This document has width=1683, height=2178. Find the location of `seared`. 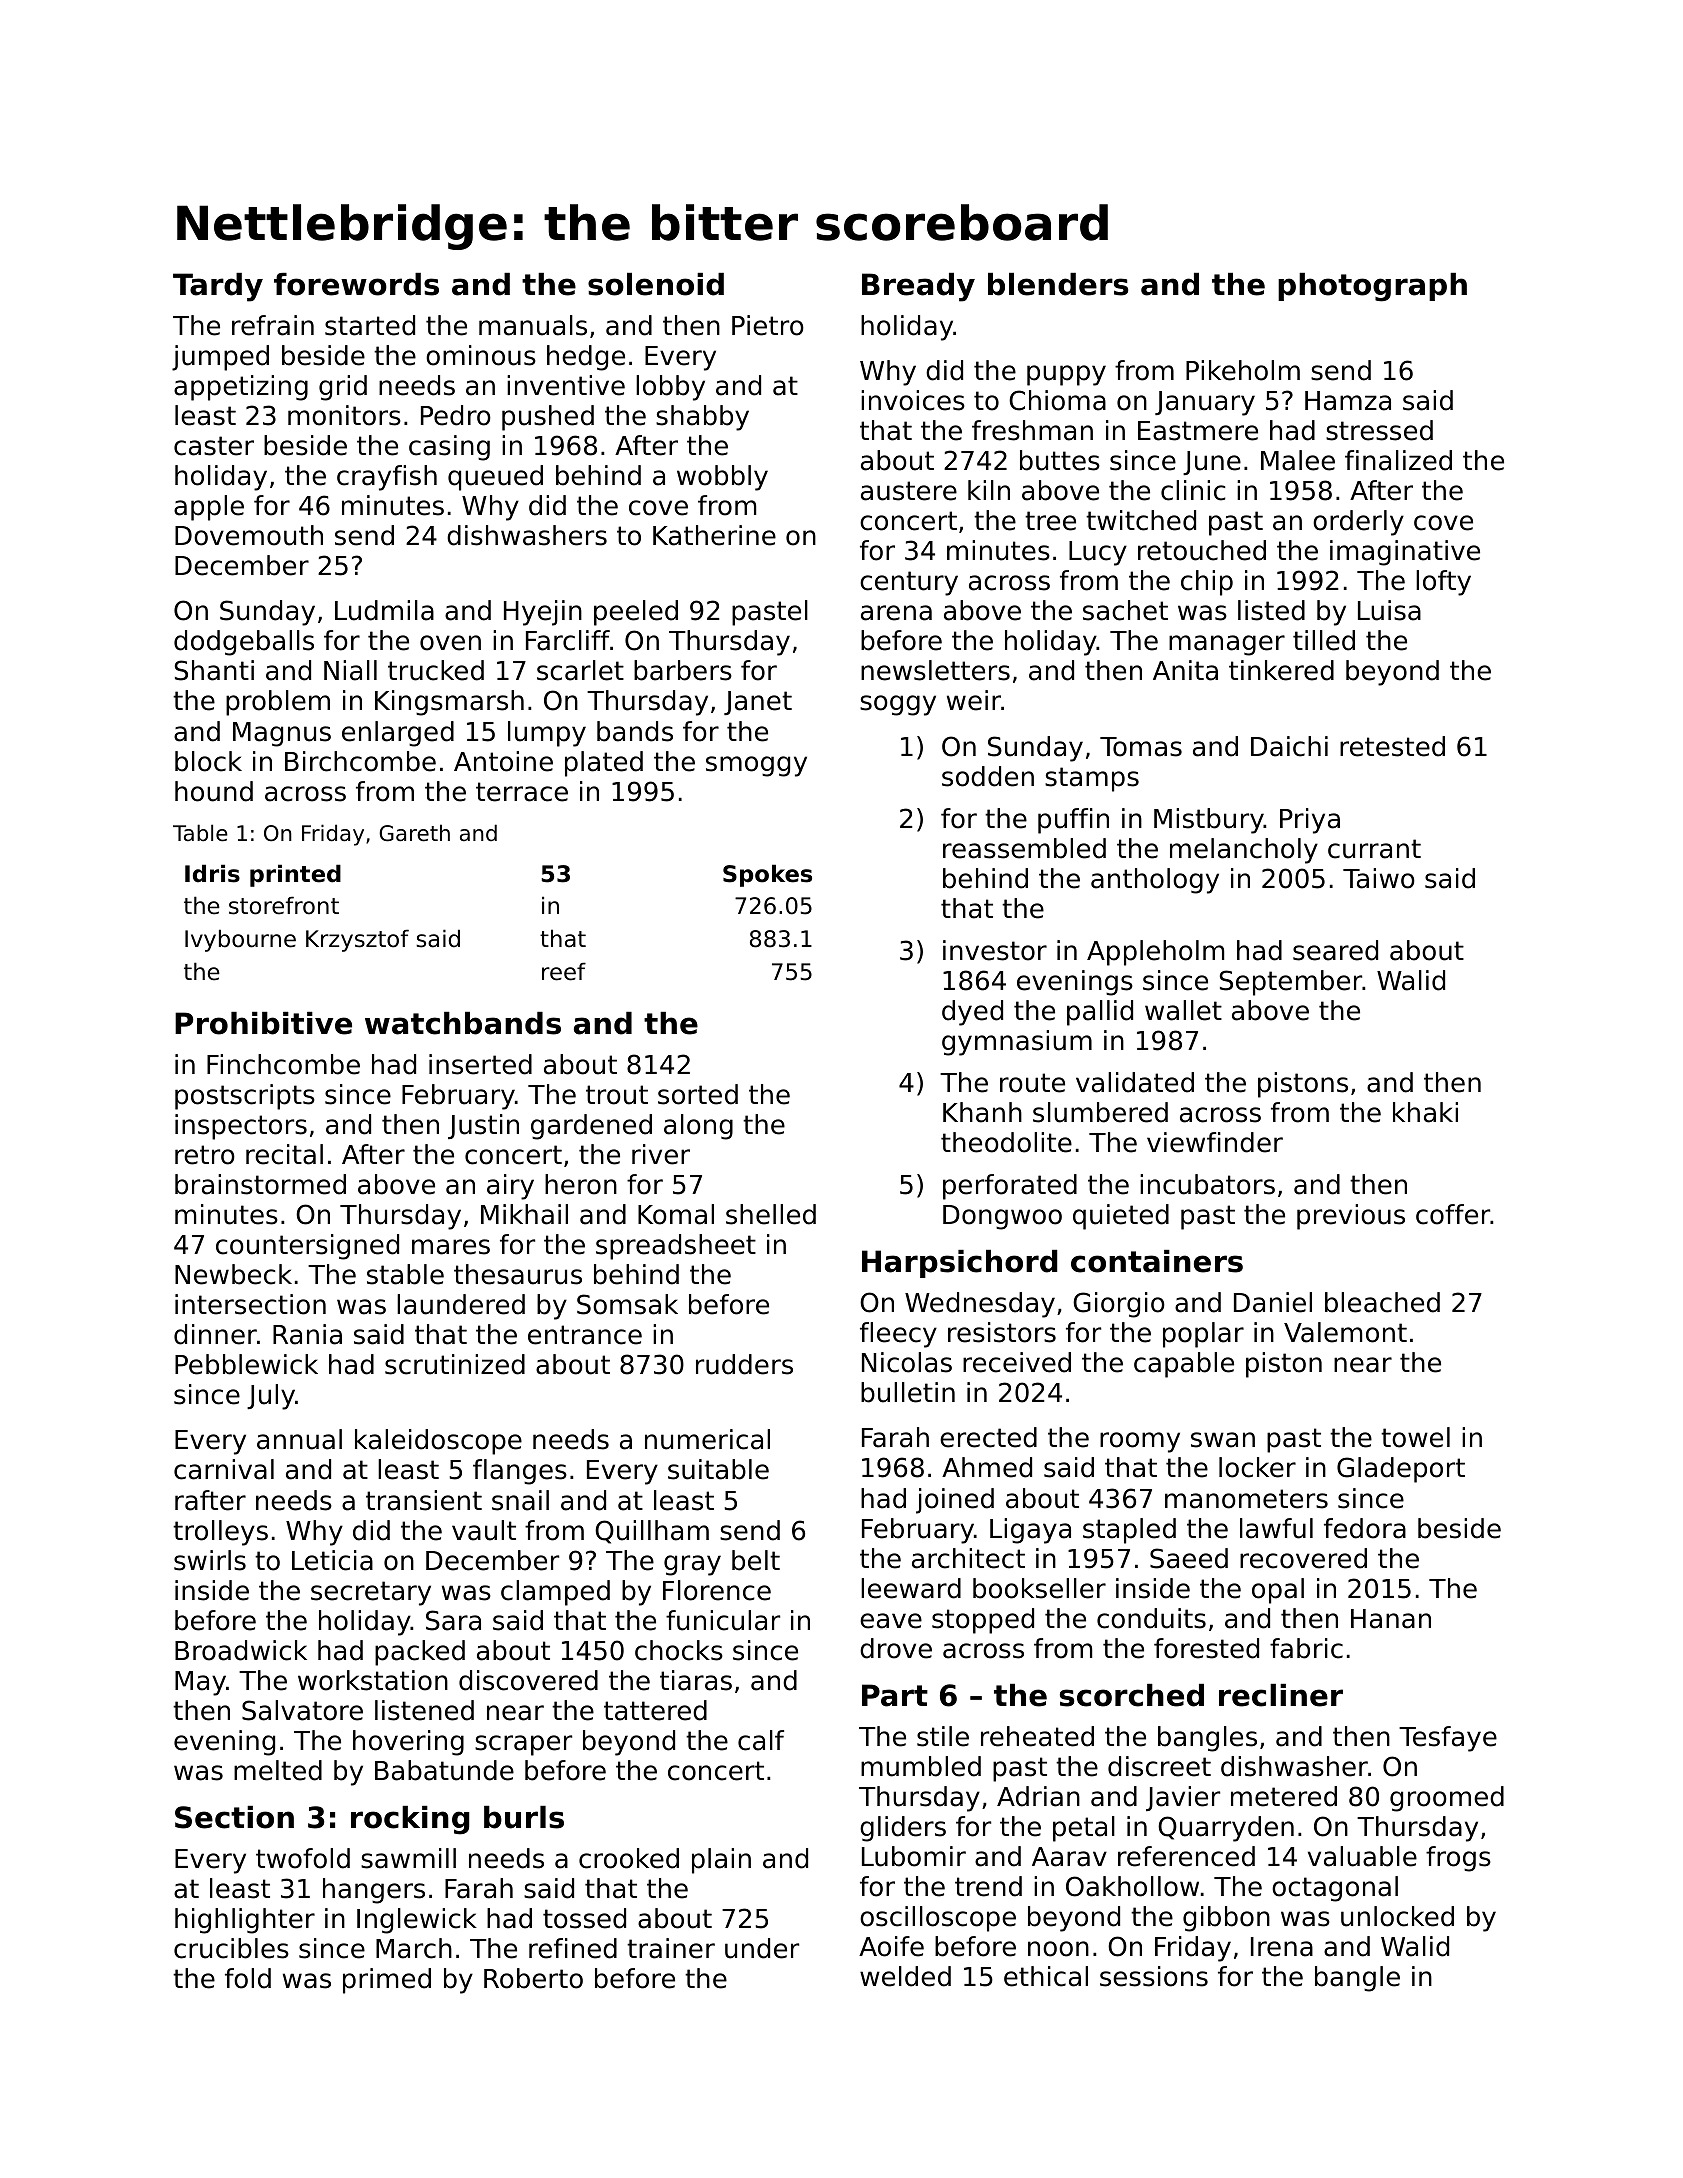

seared is located at coordinates (1335, 950).
